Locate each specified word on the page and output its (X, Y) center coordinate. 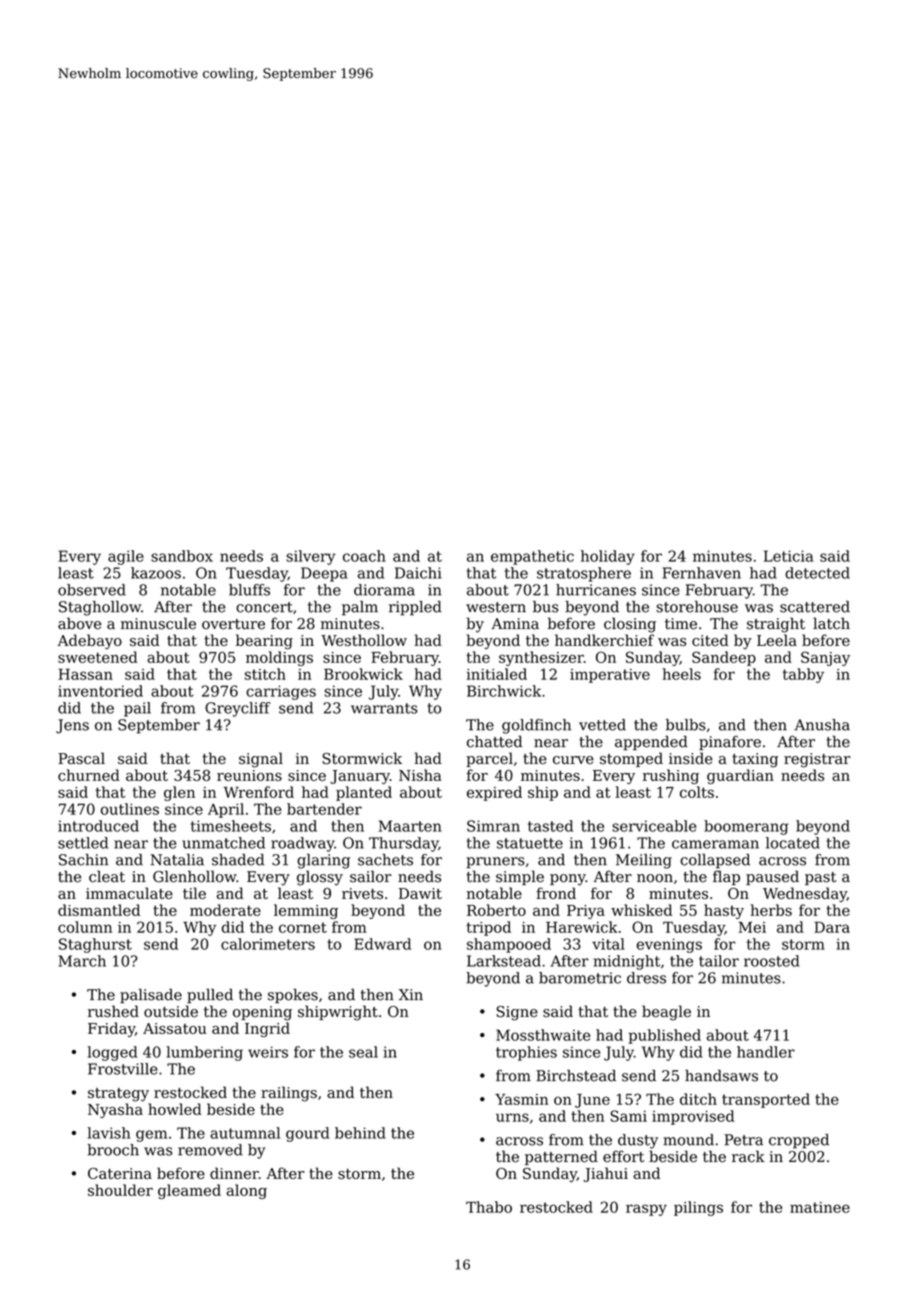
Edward (382, 944)
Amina (515, 624)
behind (360, 1133)
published (665, 1036)
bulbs (686, 725)
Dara (832, 927)
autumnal (245, 1133)
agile (126, 557)
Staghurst (95, 945)
